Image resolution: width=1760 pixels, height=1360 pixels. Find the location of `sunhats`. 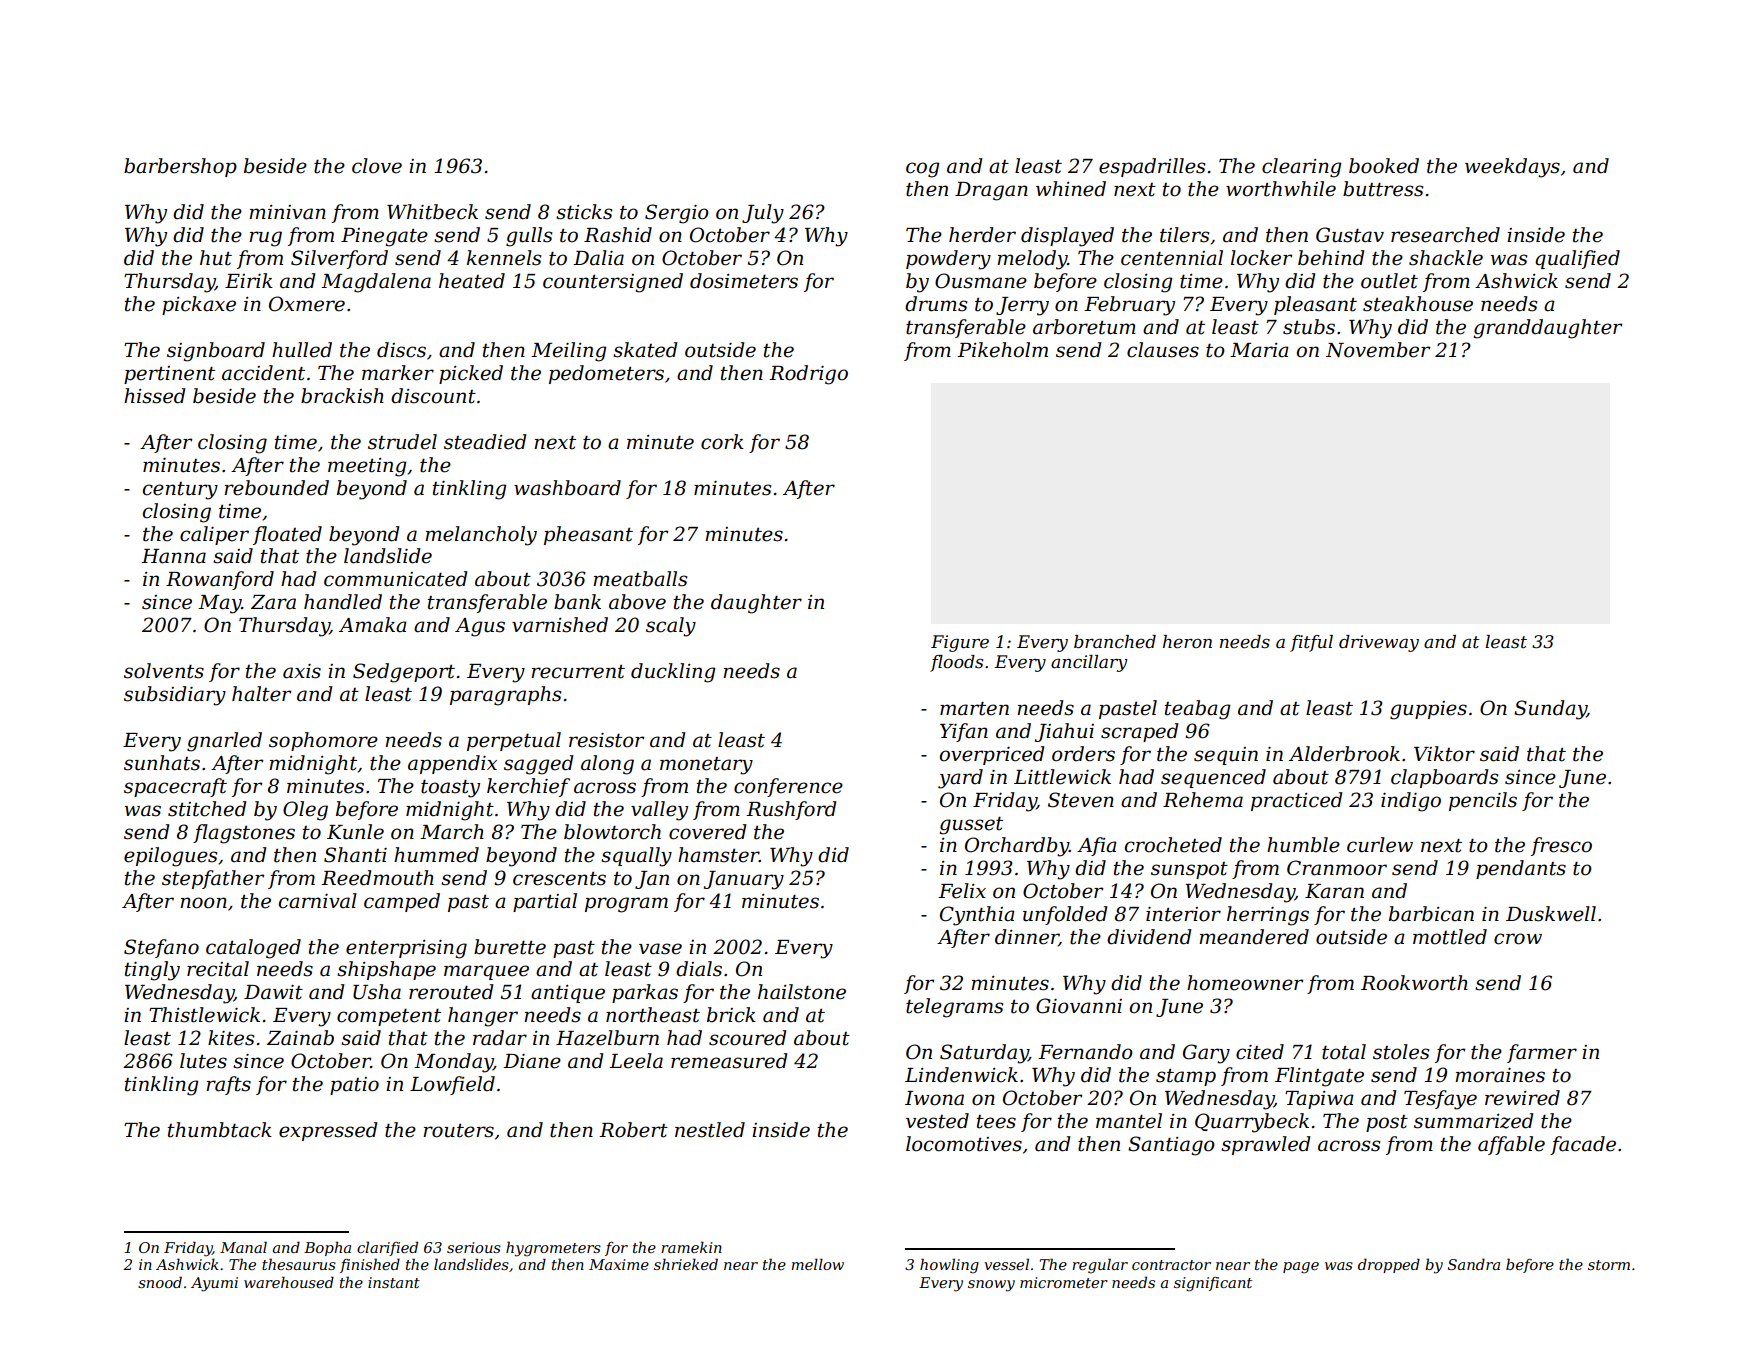

sunhats is located at coordinates (162, 763).
